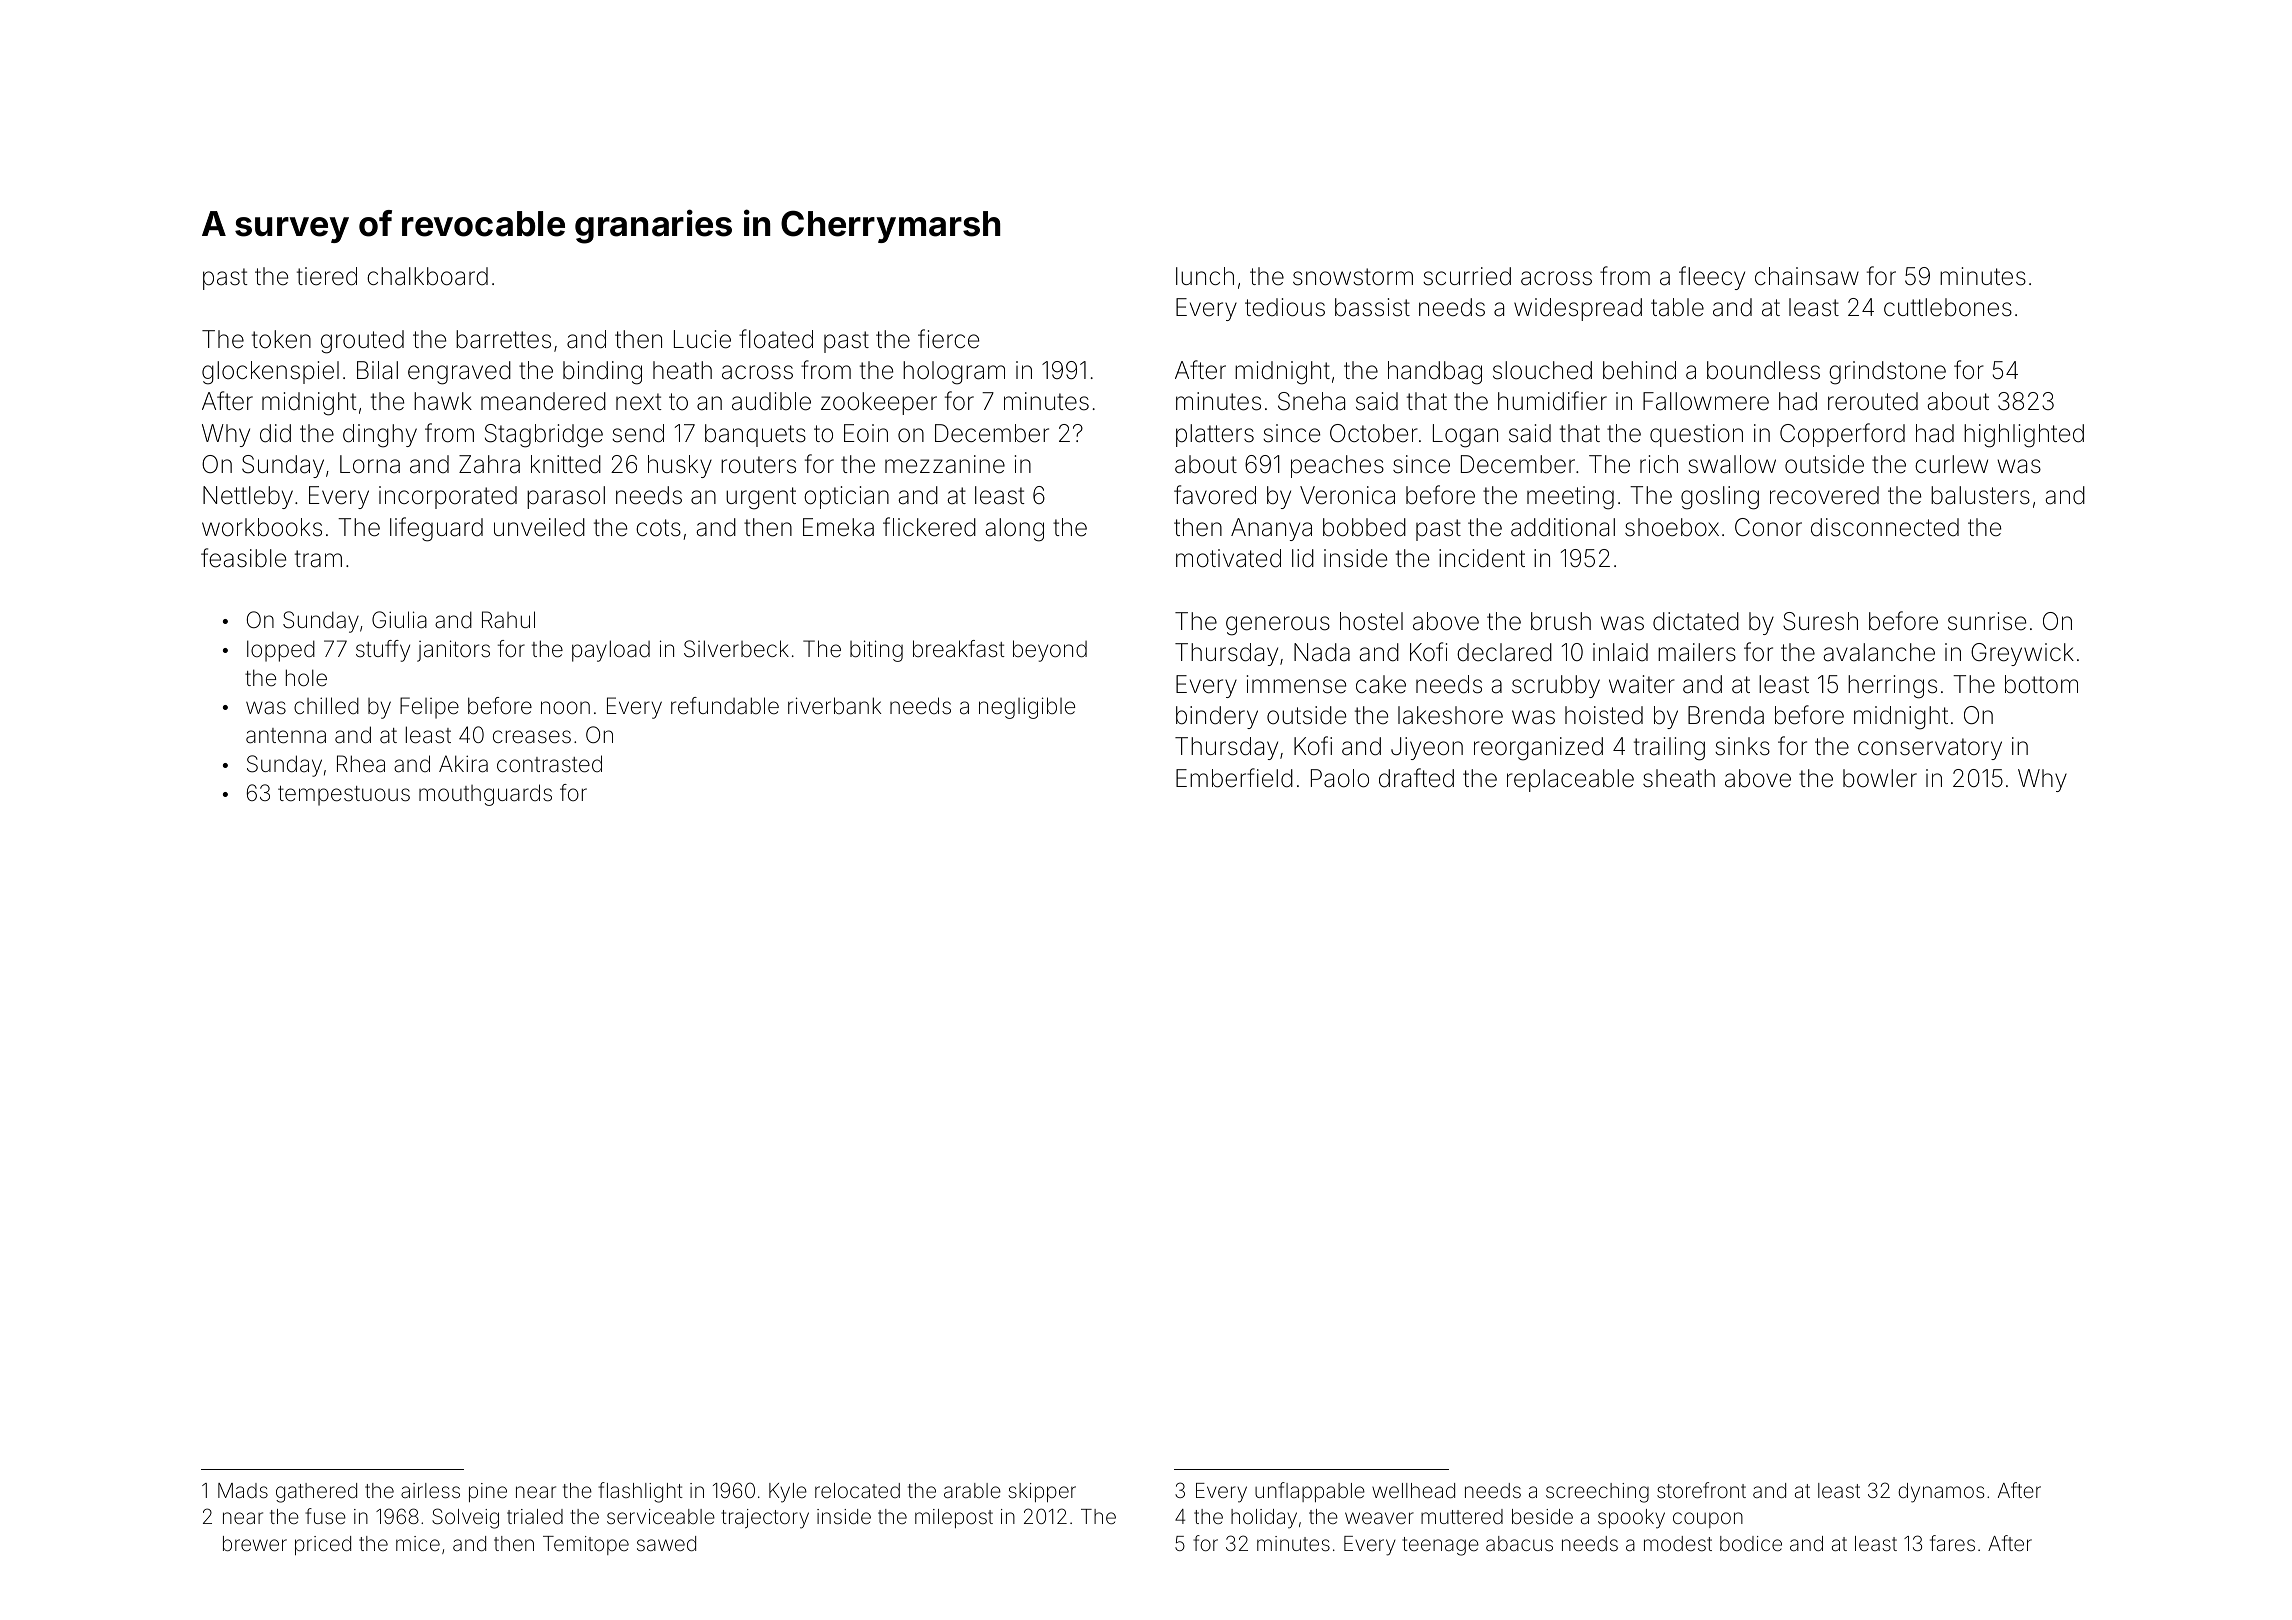 Image resolution: width=2292 pixels, height=1620 pixels. Describe the element at coordinates (1697, 652) in the screenshot. I see `mailers` at that location.
